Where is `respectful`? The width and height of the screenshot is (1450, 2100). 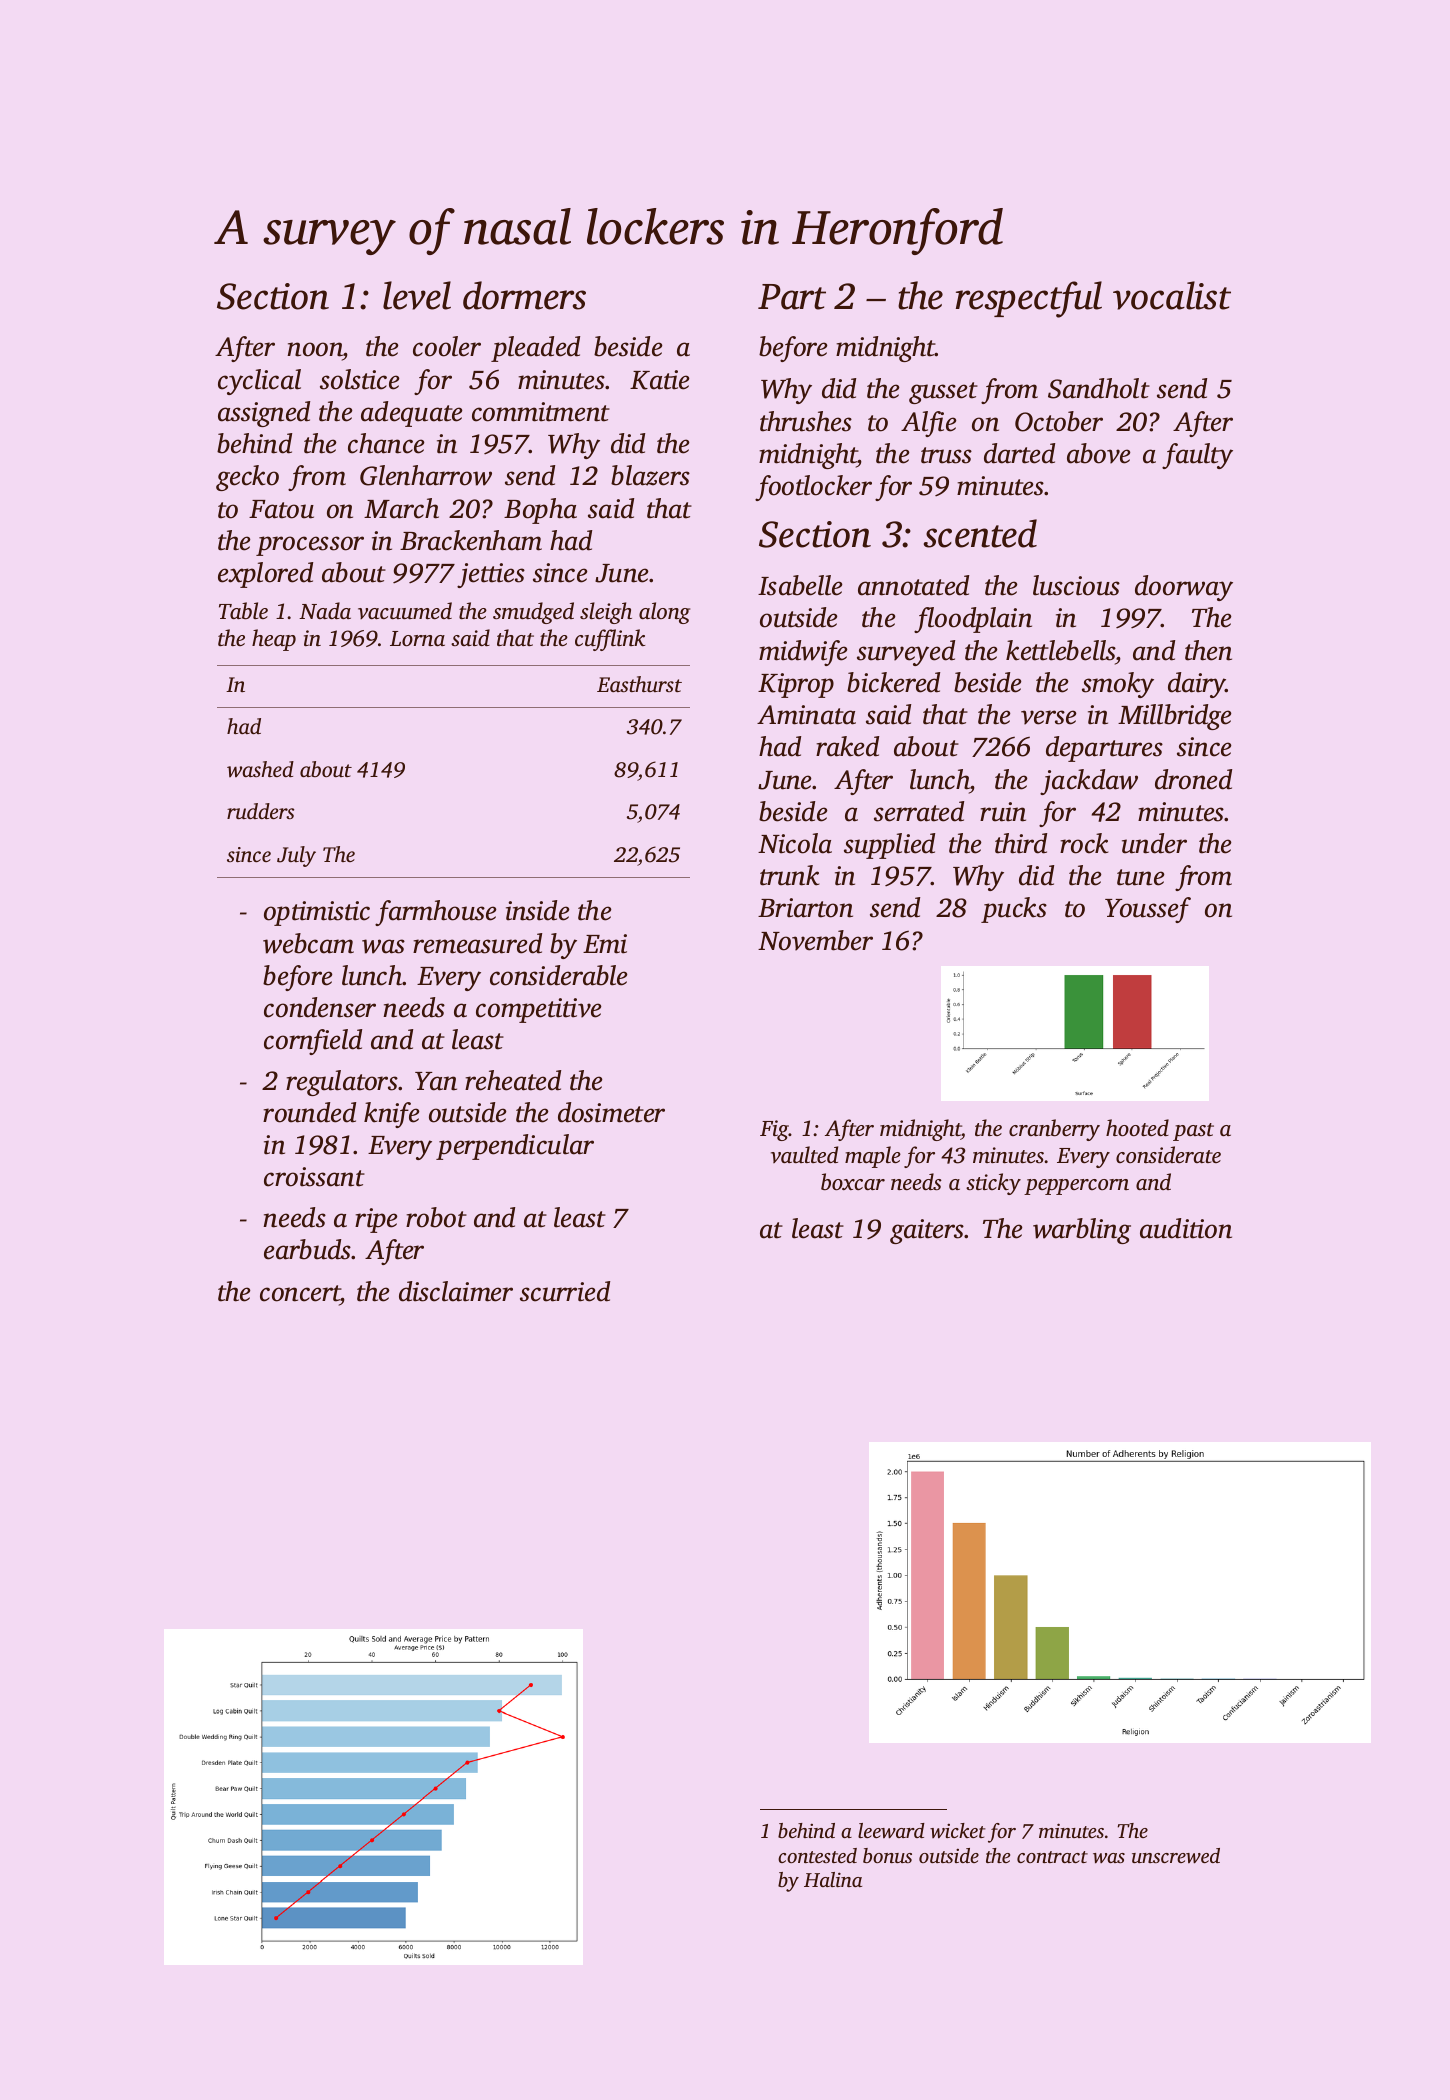
respectful is located at coordinates (1029, 299).
